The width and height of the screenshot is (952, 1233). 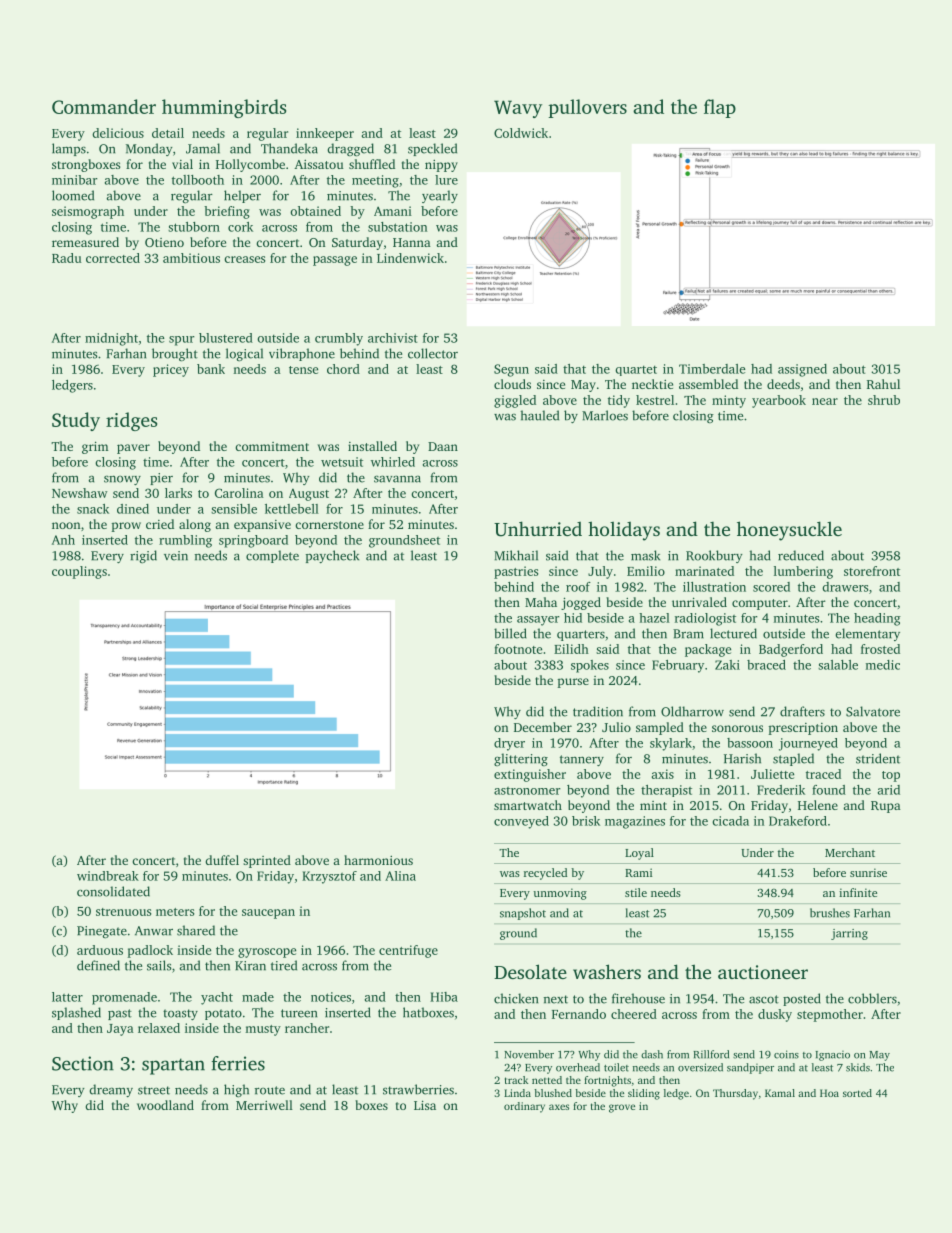 I want to click on cicada, so click(x=730, y=821).
